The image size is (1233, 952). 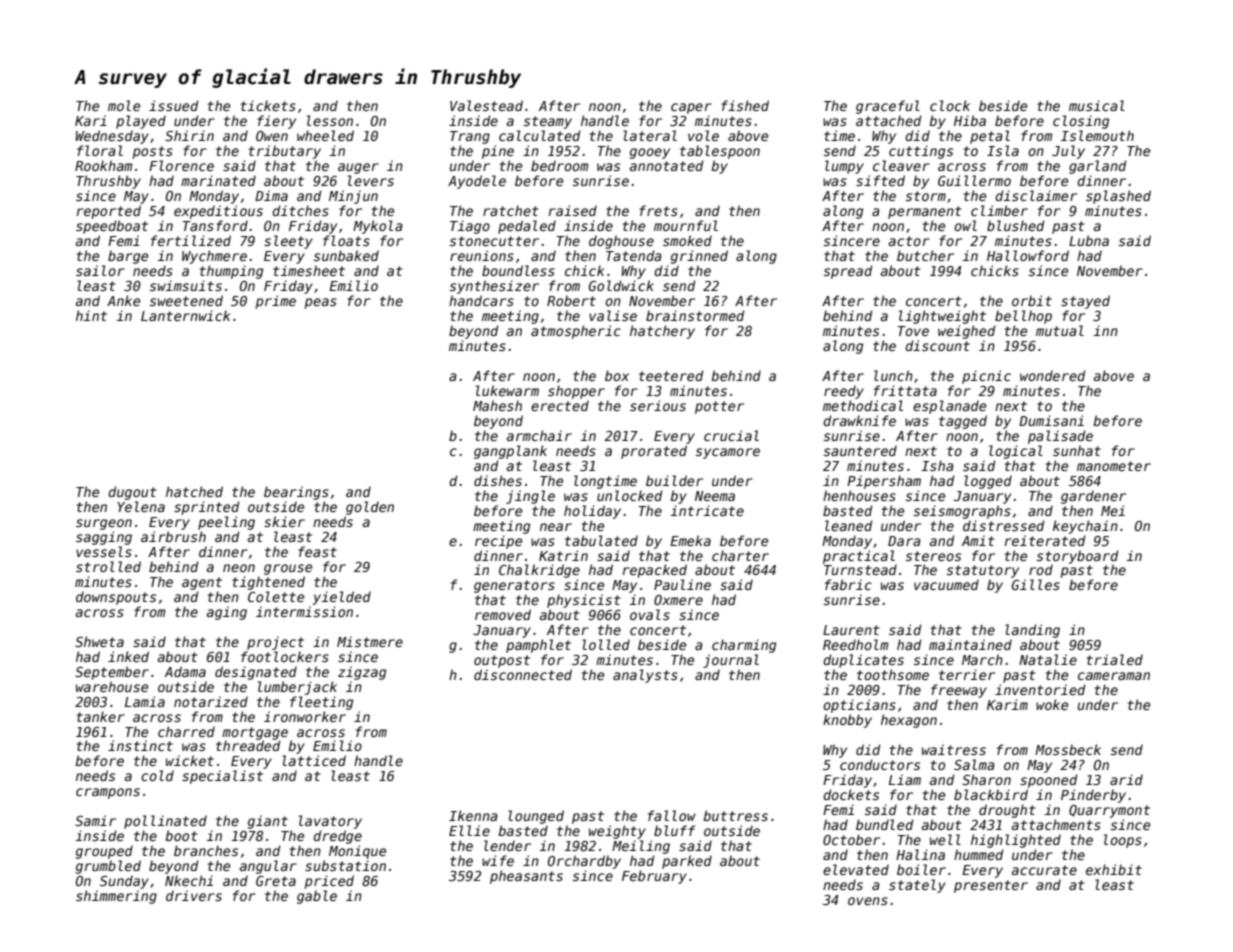 What do you see at coordinates (116, 598) in the page?
I see `downspouts` at bounding box center [116, 598].
